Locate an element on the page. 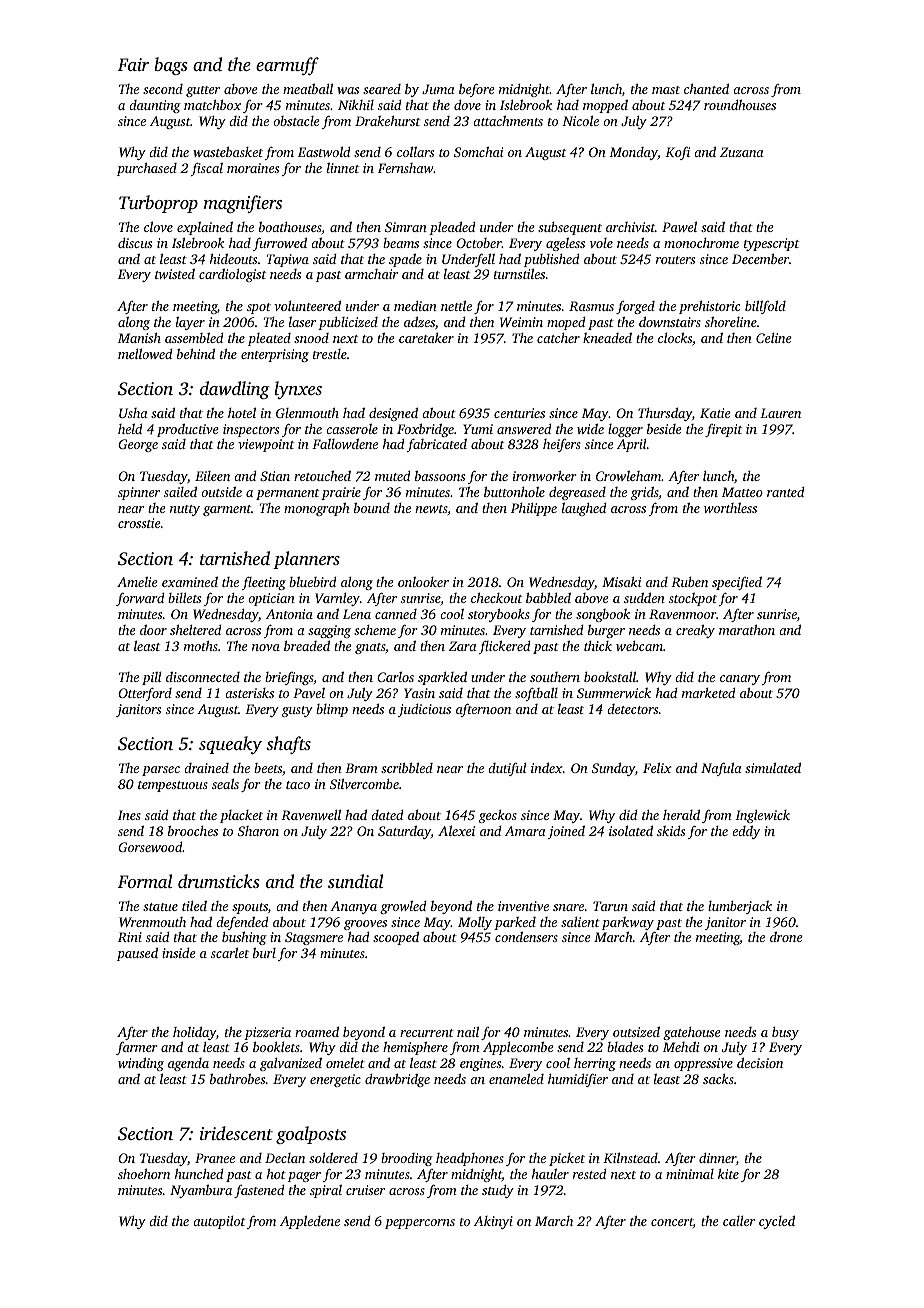 This image has width=924, height=1308. Appledene is located at coordinates (310, 1222).
